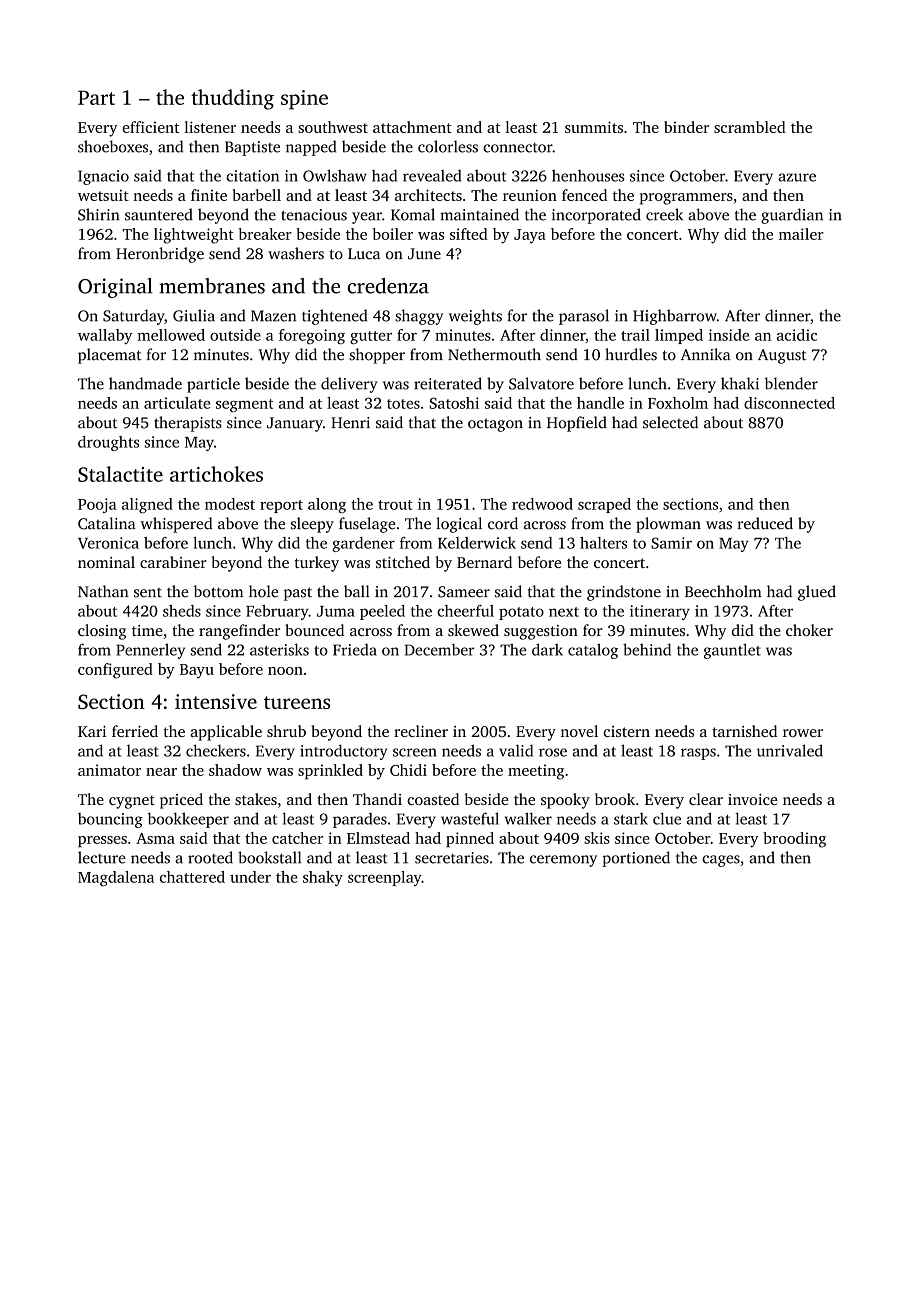 Image resolution: width=924 pixels, height=1308 pixels. Describe the element at coordinates (732, 651) in the screenshot. I see `gauntlet` at that location.
